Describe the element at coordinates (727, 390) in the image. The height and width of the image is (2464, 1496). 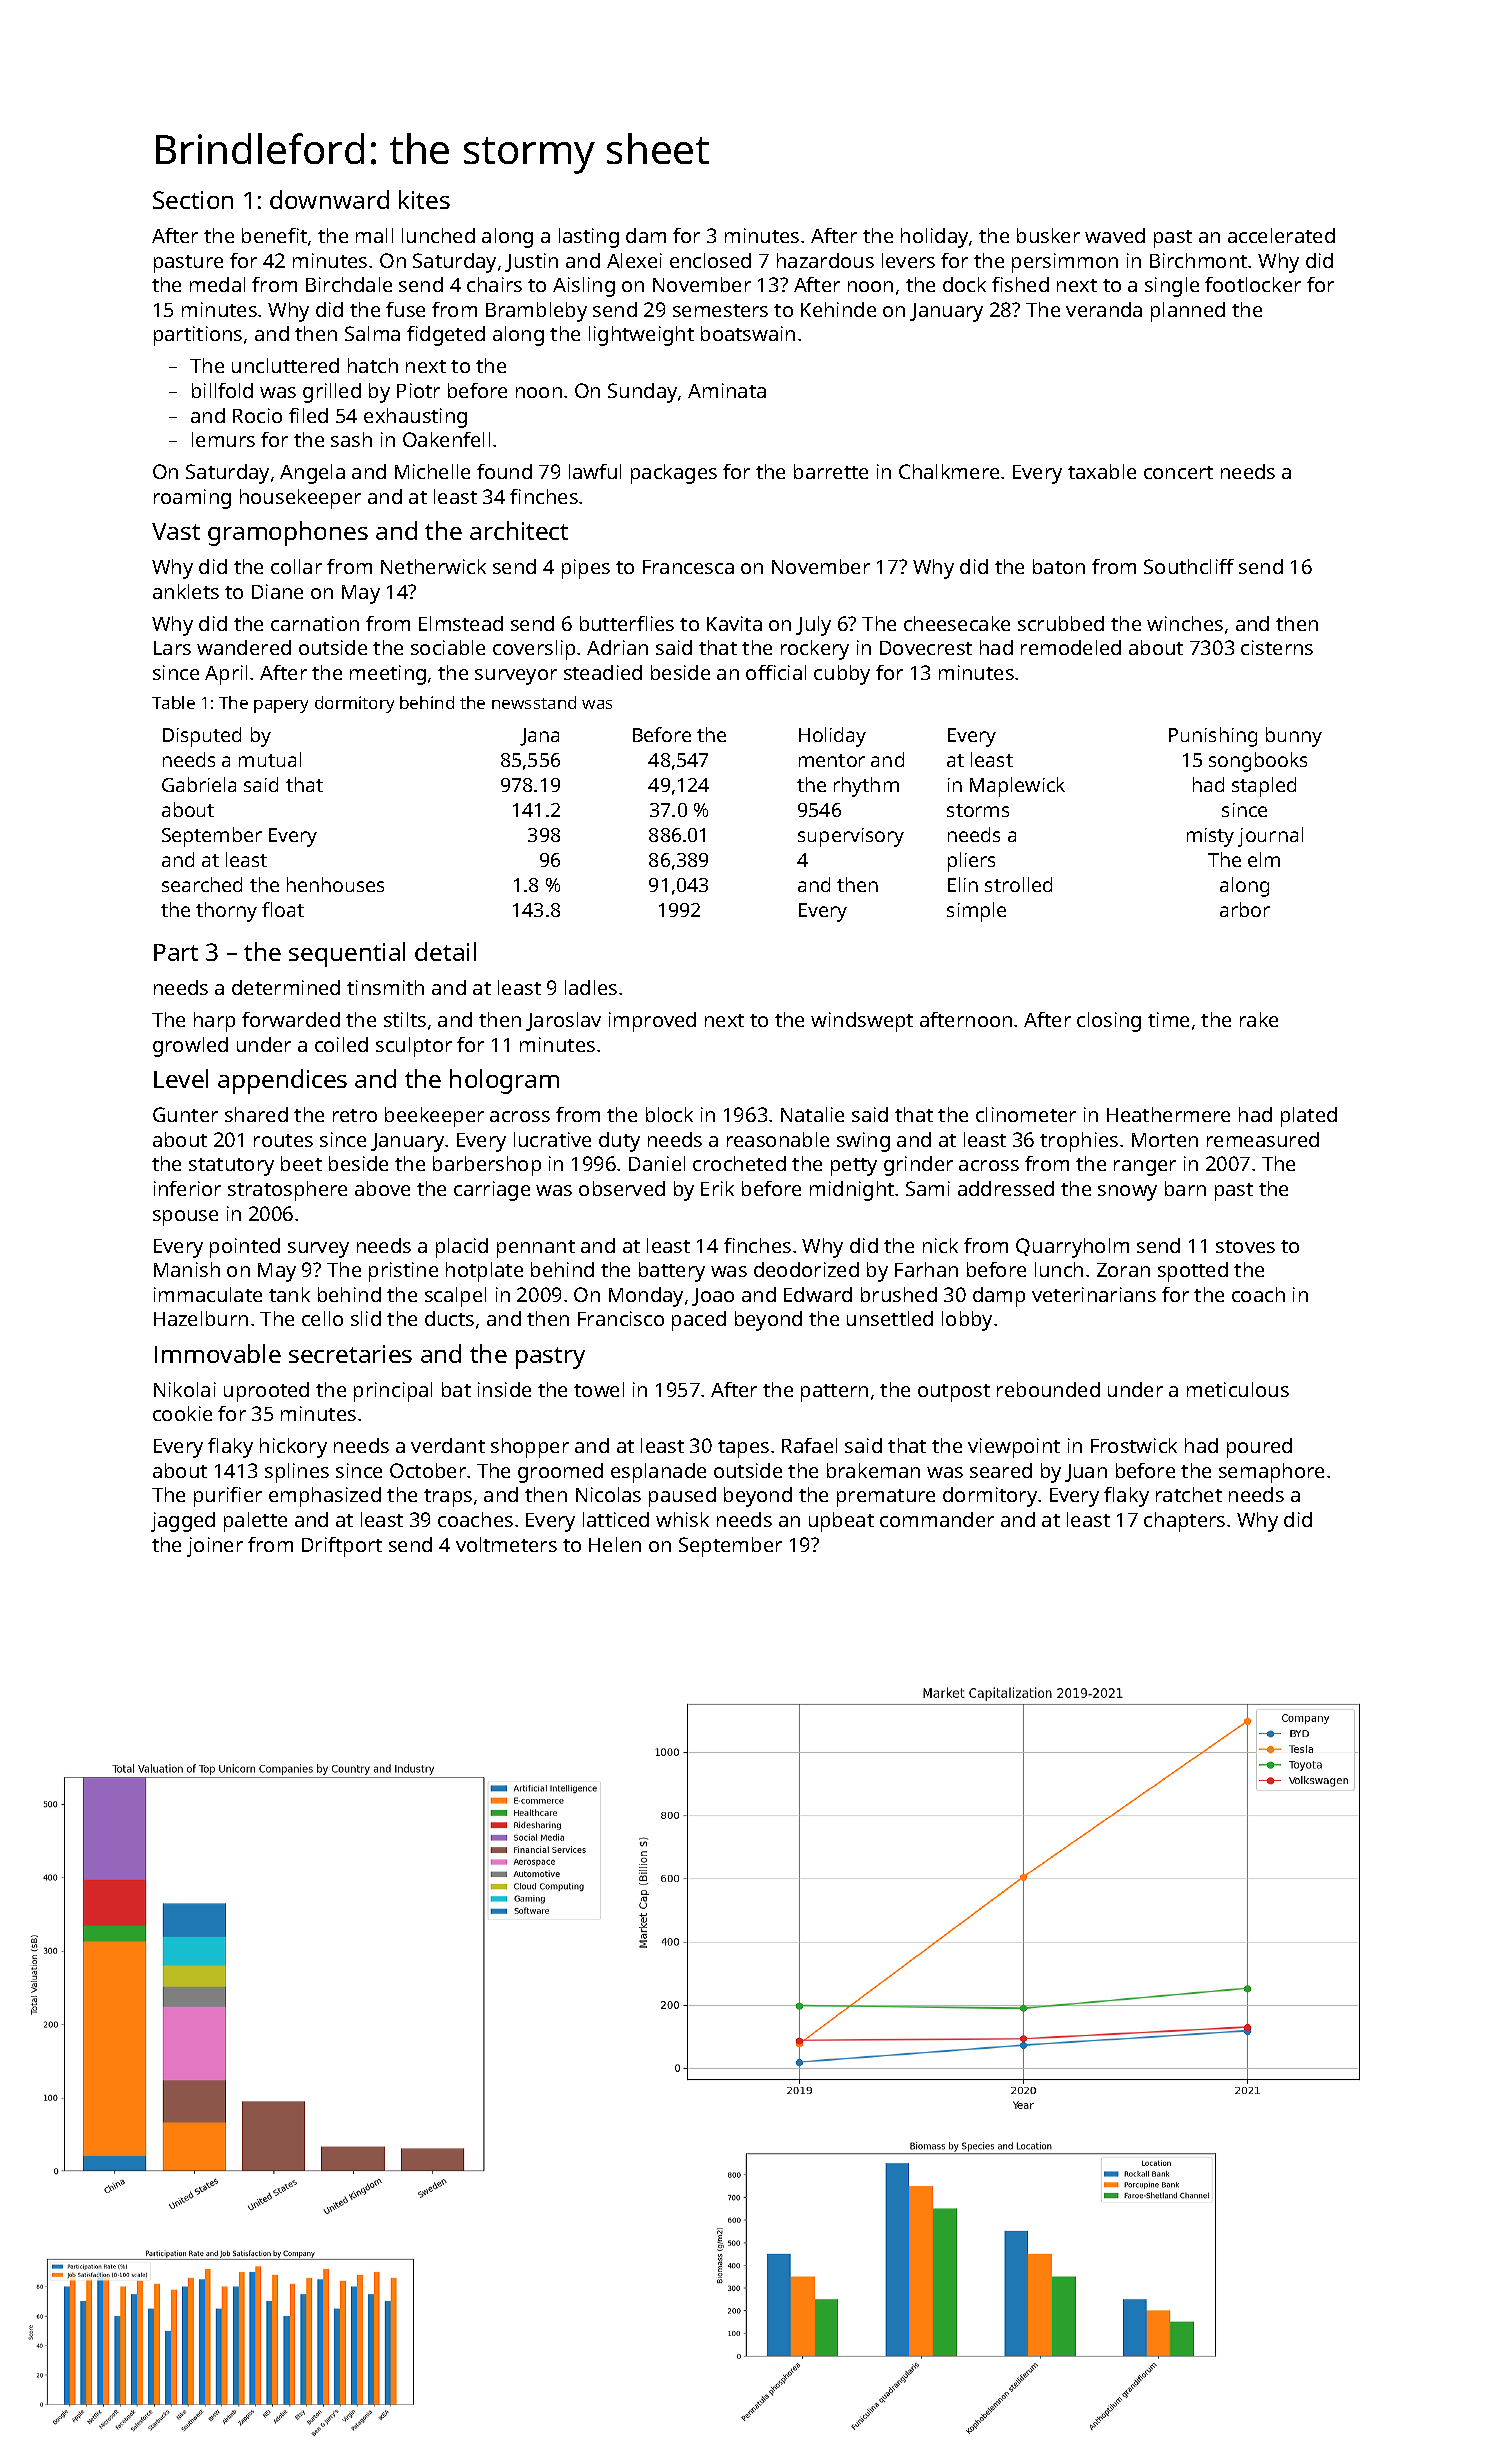
I see `Aminata` at that location.
